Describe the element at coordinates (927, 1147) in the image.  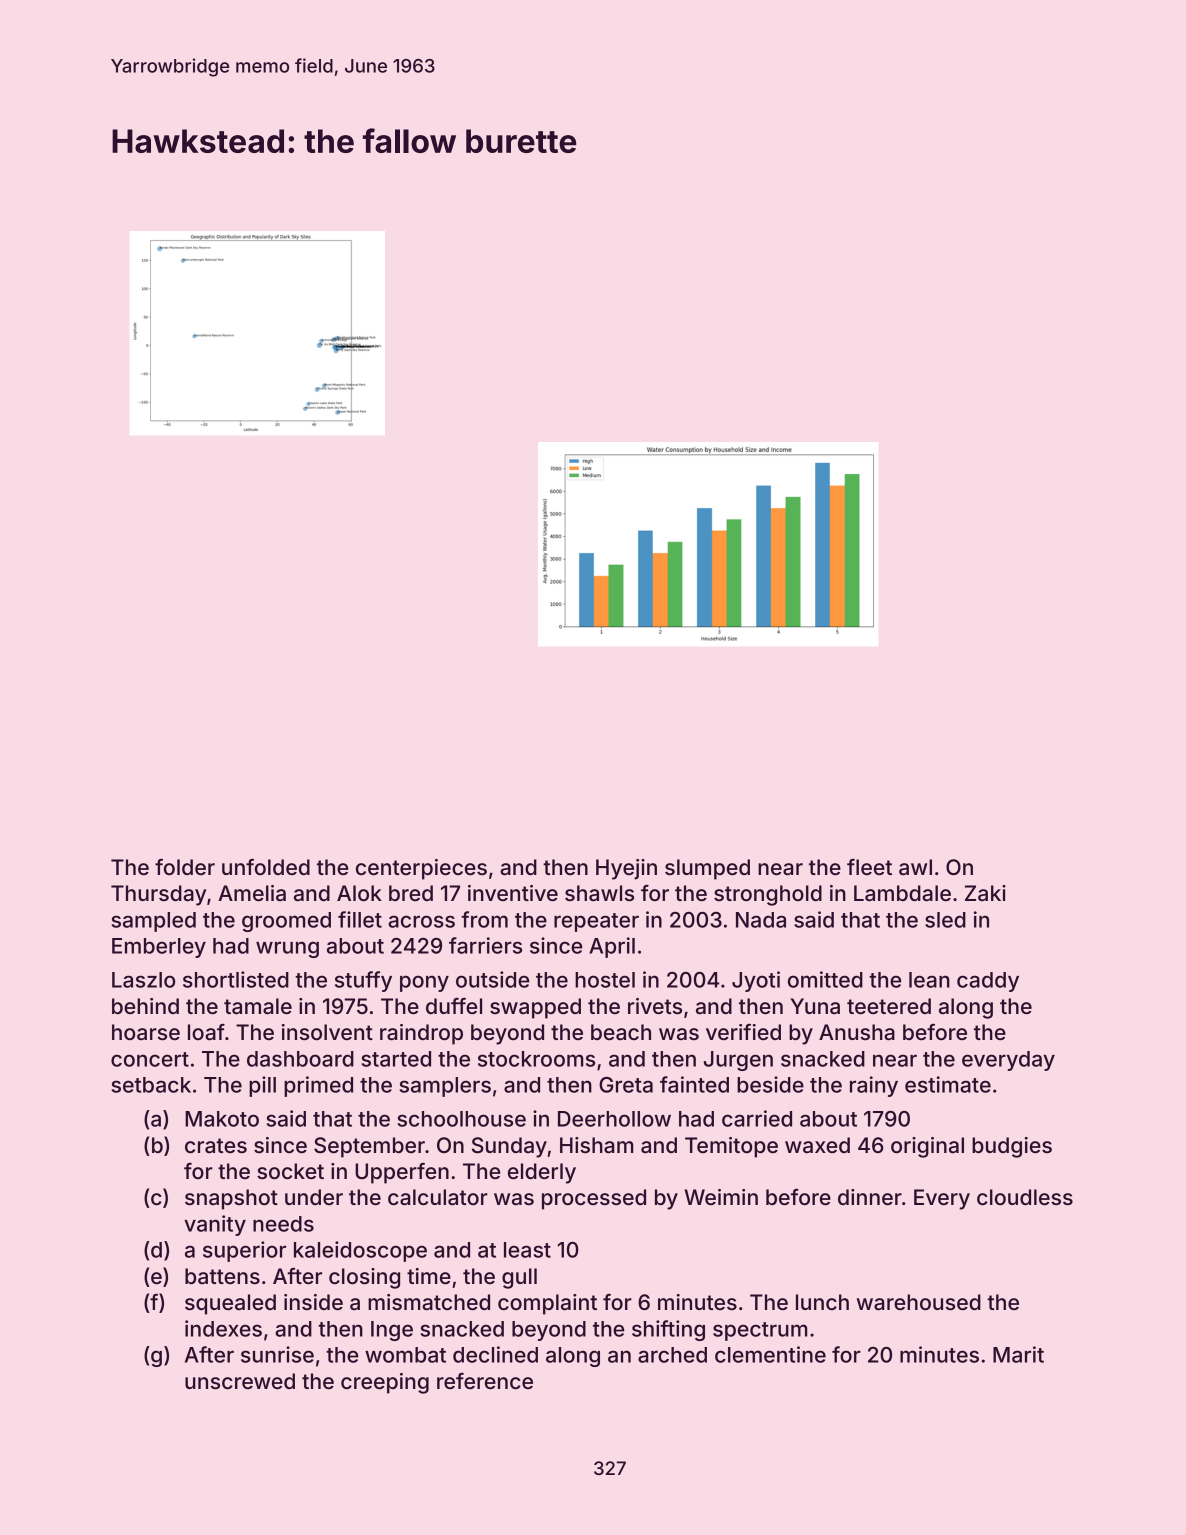
I see `original` at that location.
